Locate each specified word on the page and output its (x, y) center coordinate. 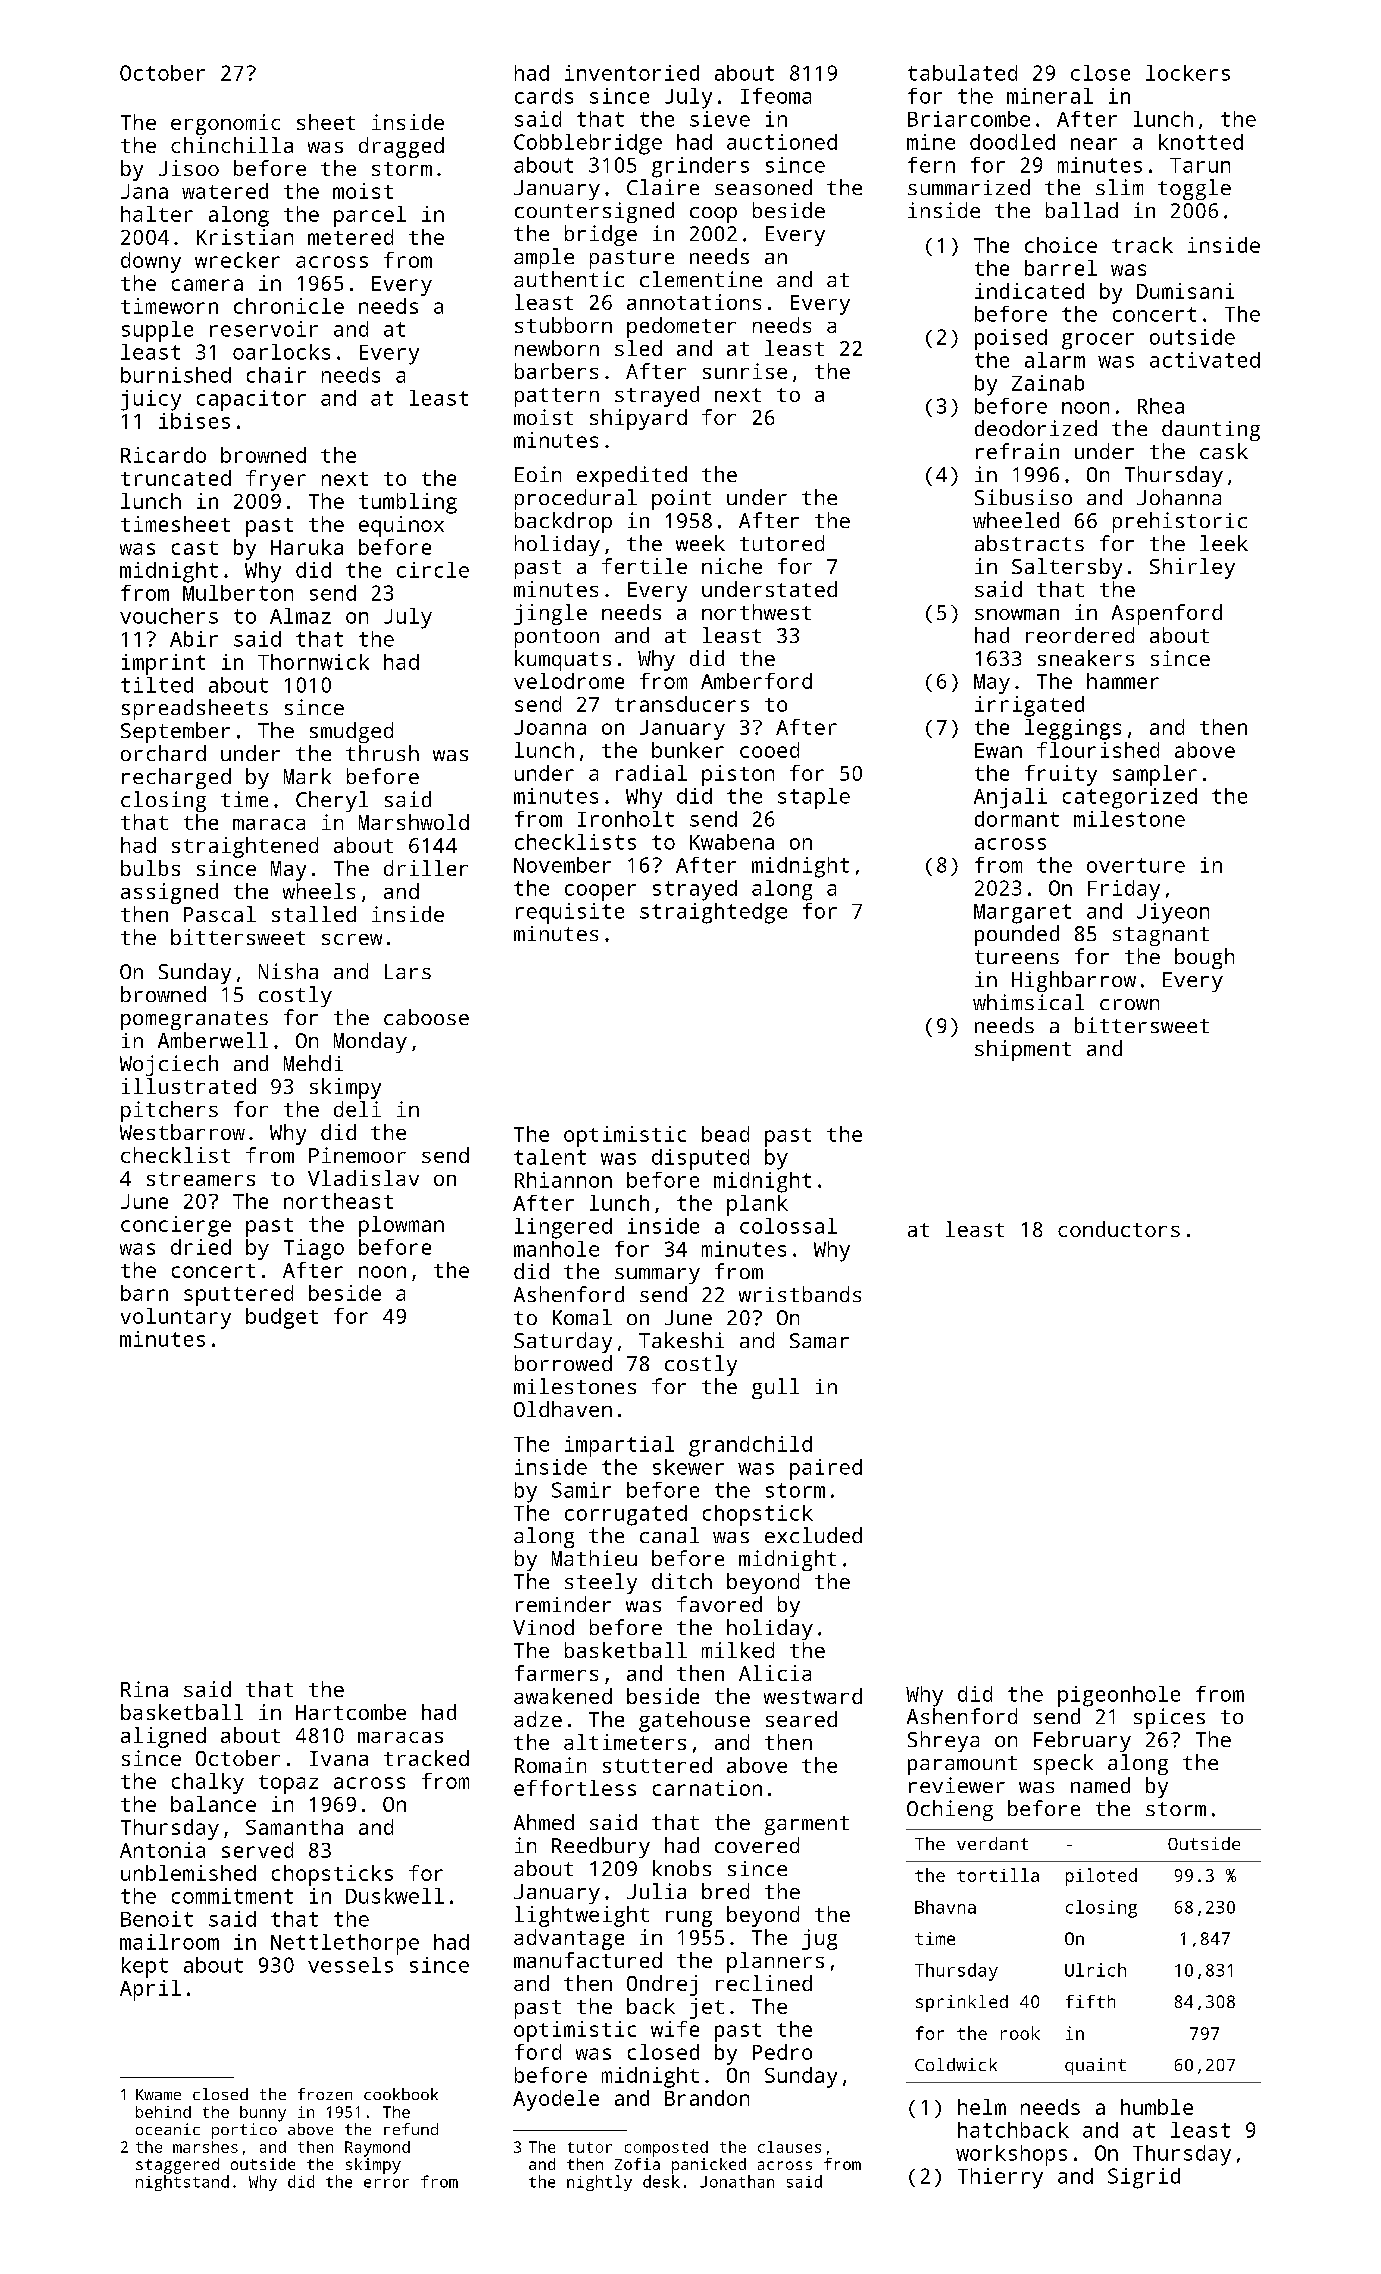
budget (282, 1318)
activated (1205, 360)
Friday (1124, 890)
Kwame (158, 2094)
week (700, 543)
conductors (1119, 1229)
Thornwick (313, 662)
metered (350, 237)
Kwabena (732, 842)
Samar (819, 1340)
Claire (663, 187)
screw (352, 939)
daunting (1211, 430)
